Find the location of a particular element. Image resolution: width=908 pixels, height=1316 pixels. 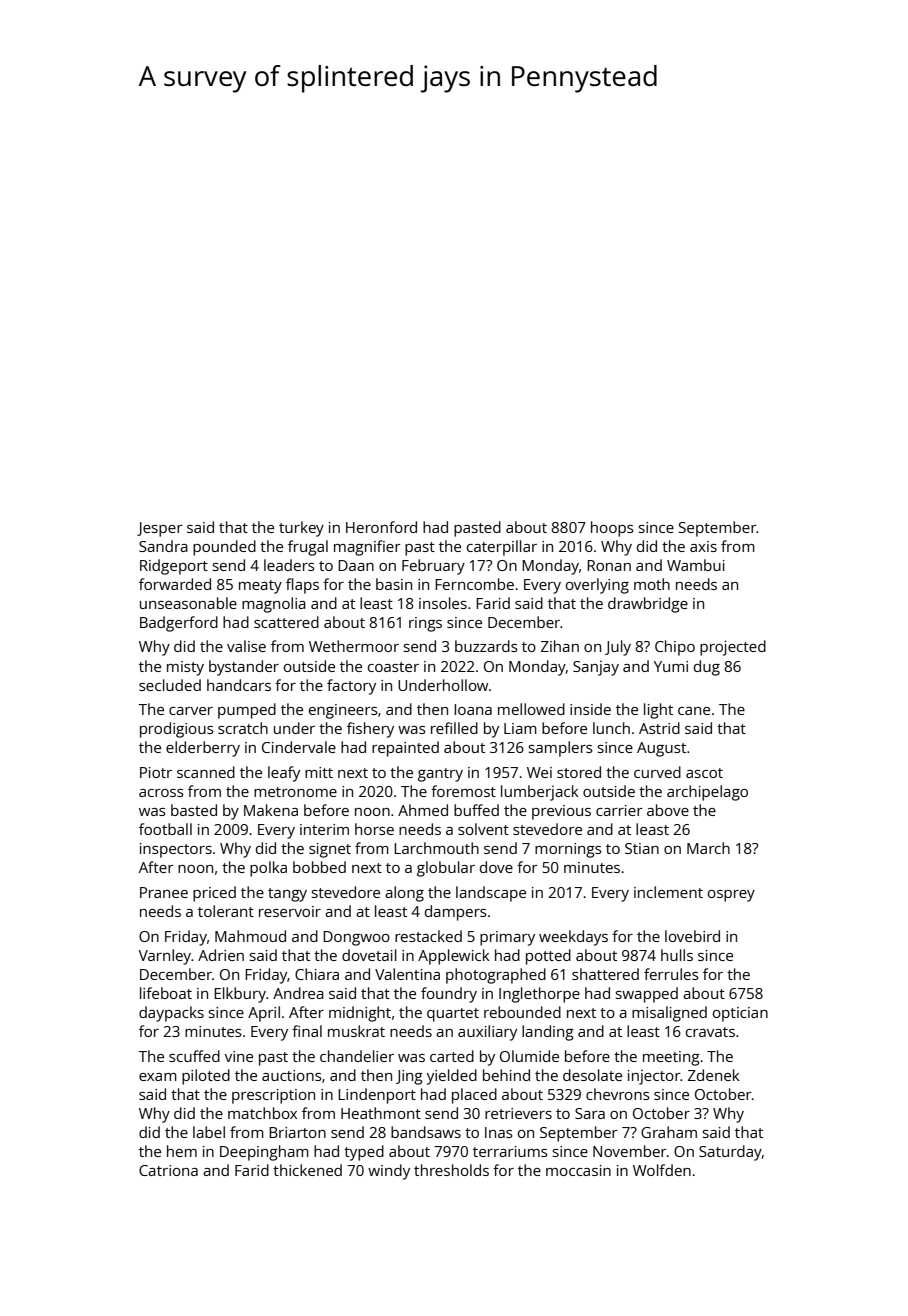

weekdays is located at coordinates (573, 938).
